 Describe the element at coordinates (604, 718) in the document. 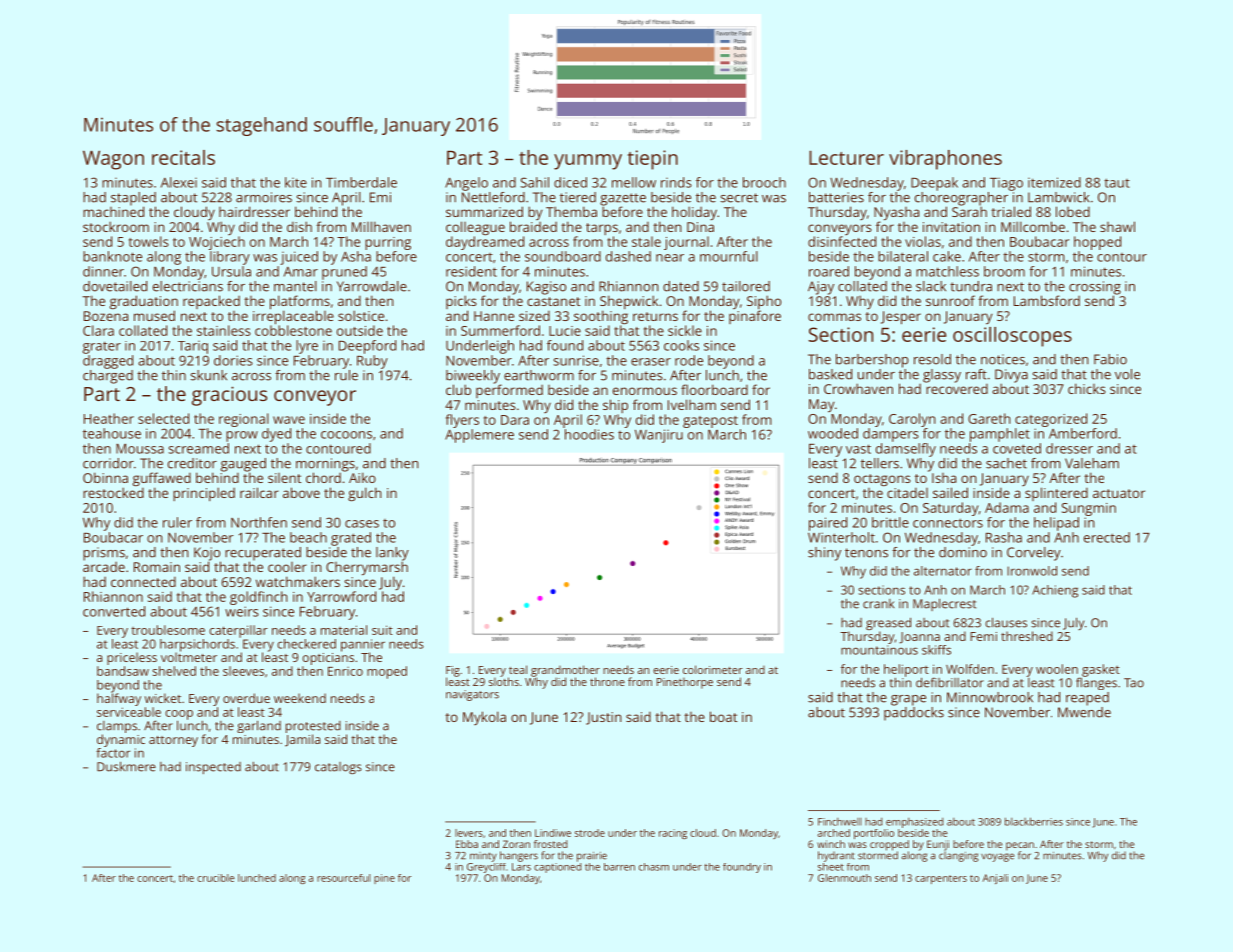

I see `Justin` at that location.
